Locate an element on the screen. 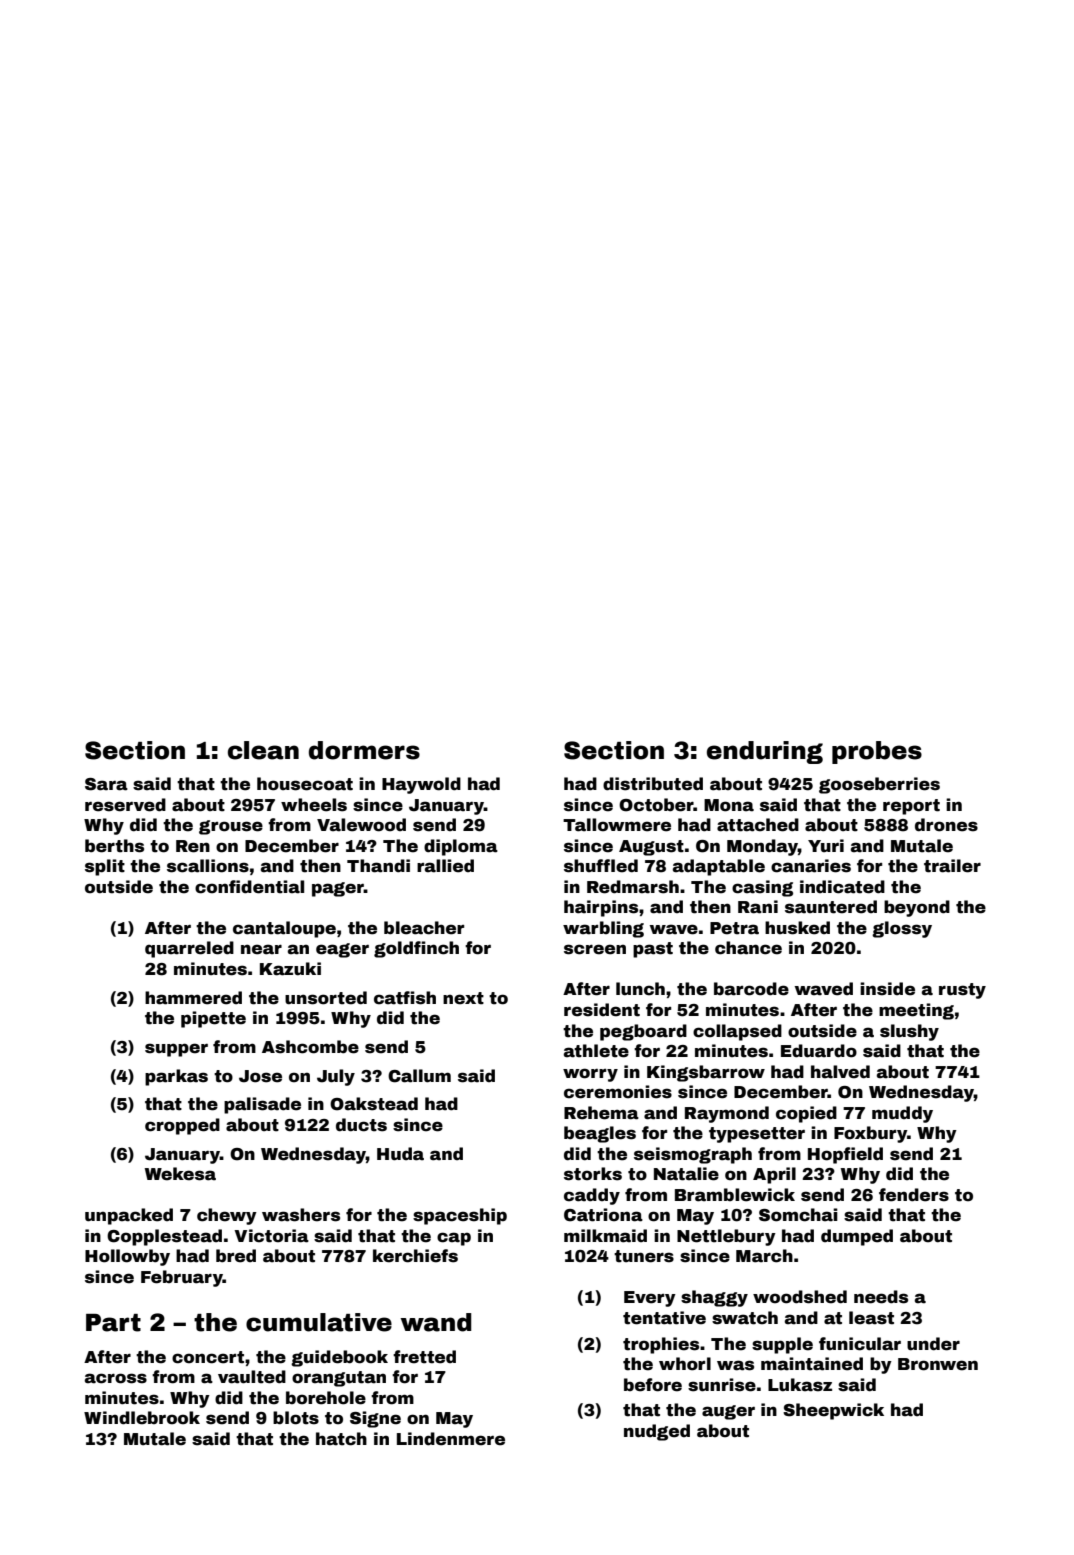 Image resolution: width=1074 pixels, height=1555 pixels. hairpins is located at coordinates (601, 908).
